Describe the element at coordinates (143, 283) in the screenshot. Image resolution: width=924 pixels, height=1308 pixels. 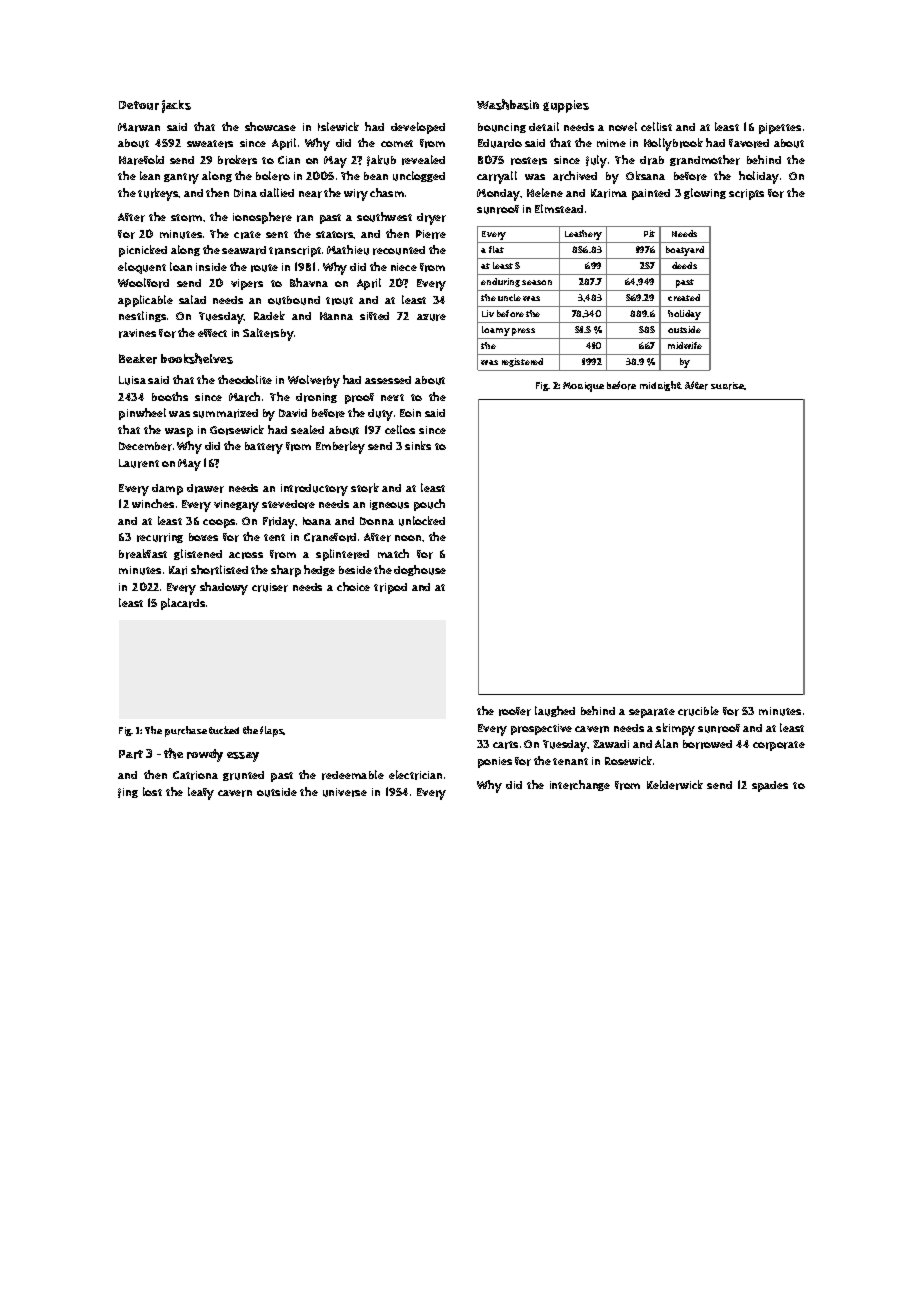
I see `Woolford` at that location.
